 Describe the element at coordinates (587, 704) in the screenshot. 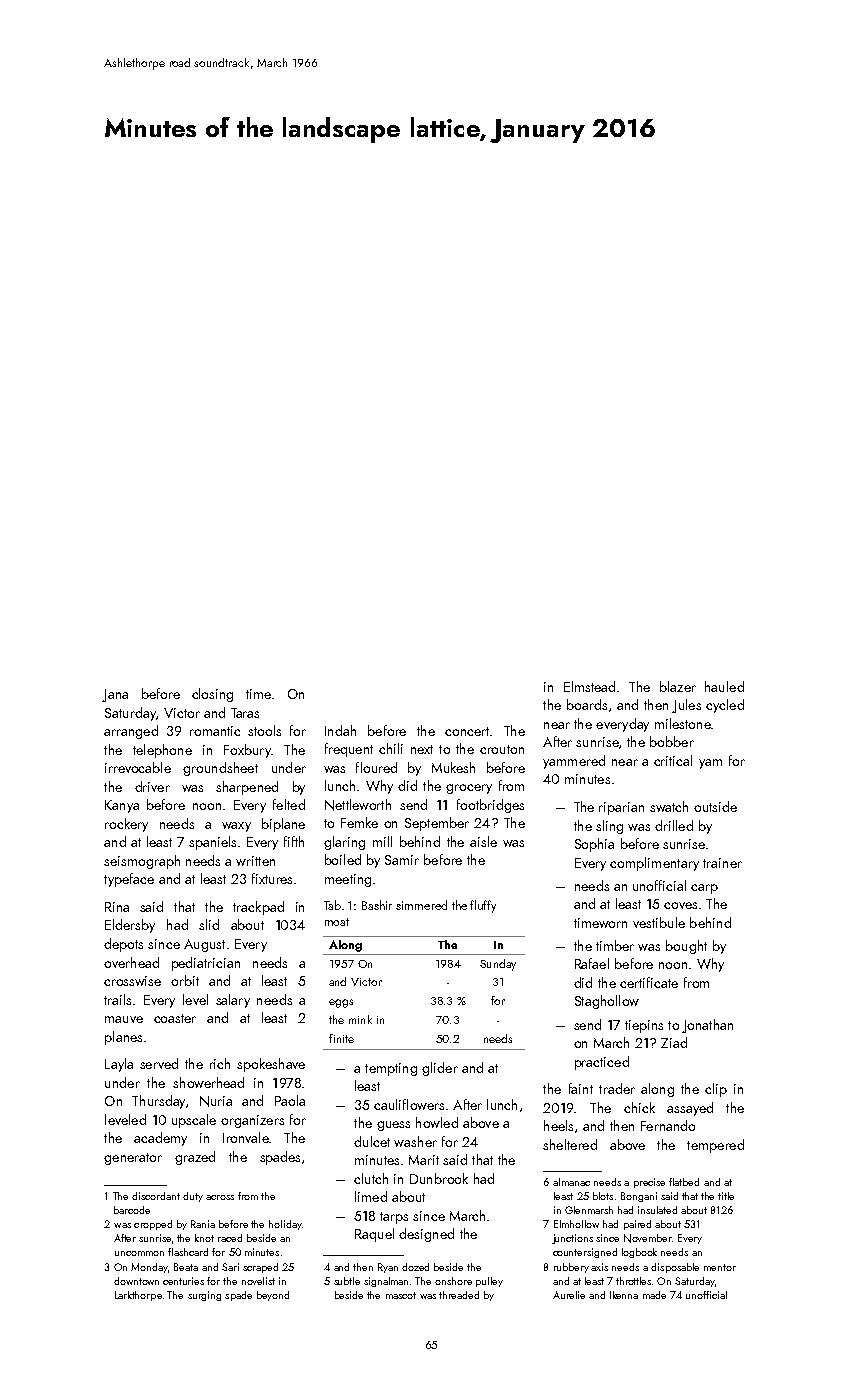

I see `boards` at that location.
